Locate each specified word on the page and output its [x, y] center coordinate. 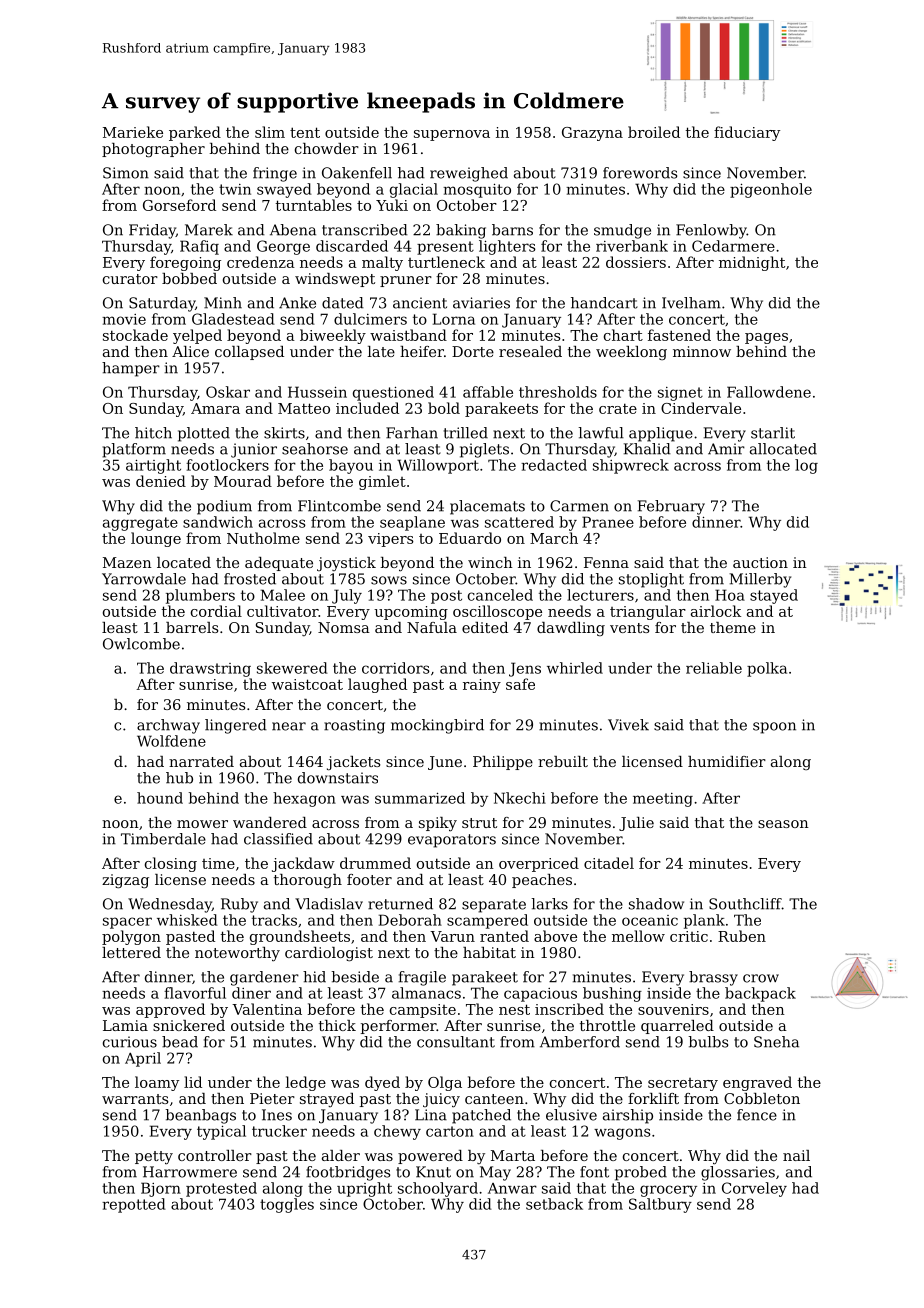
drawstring [210, 669]
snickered [189, 1025]
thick [337, 1025]
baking [461, 231]
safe [520, 684]
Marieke [133, 132]
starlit [773, 433]
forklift [653, 1098]
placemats [487, 507]
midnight [752, 263]
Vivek [628, 725]
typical [221, 1132]
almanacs [426, 993]
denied [161, 481]
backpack [760, 994]
